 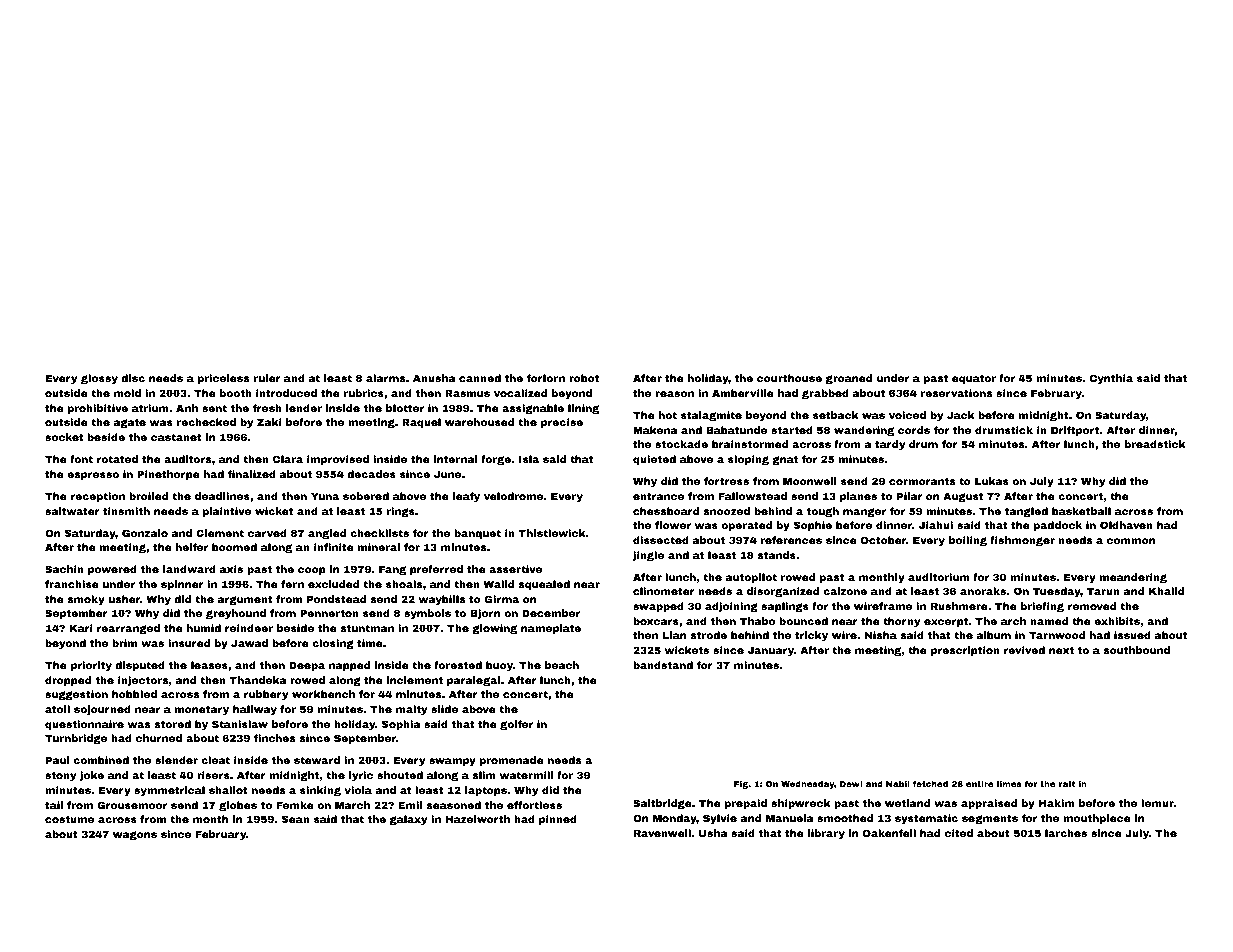 What do you see at coordinates (231, 569) in the page?
I see `axis` at bounding box center [231, 569].
